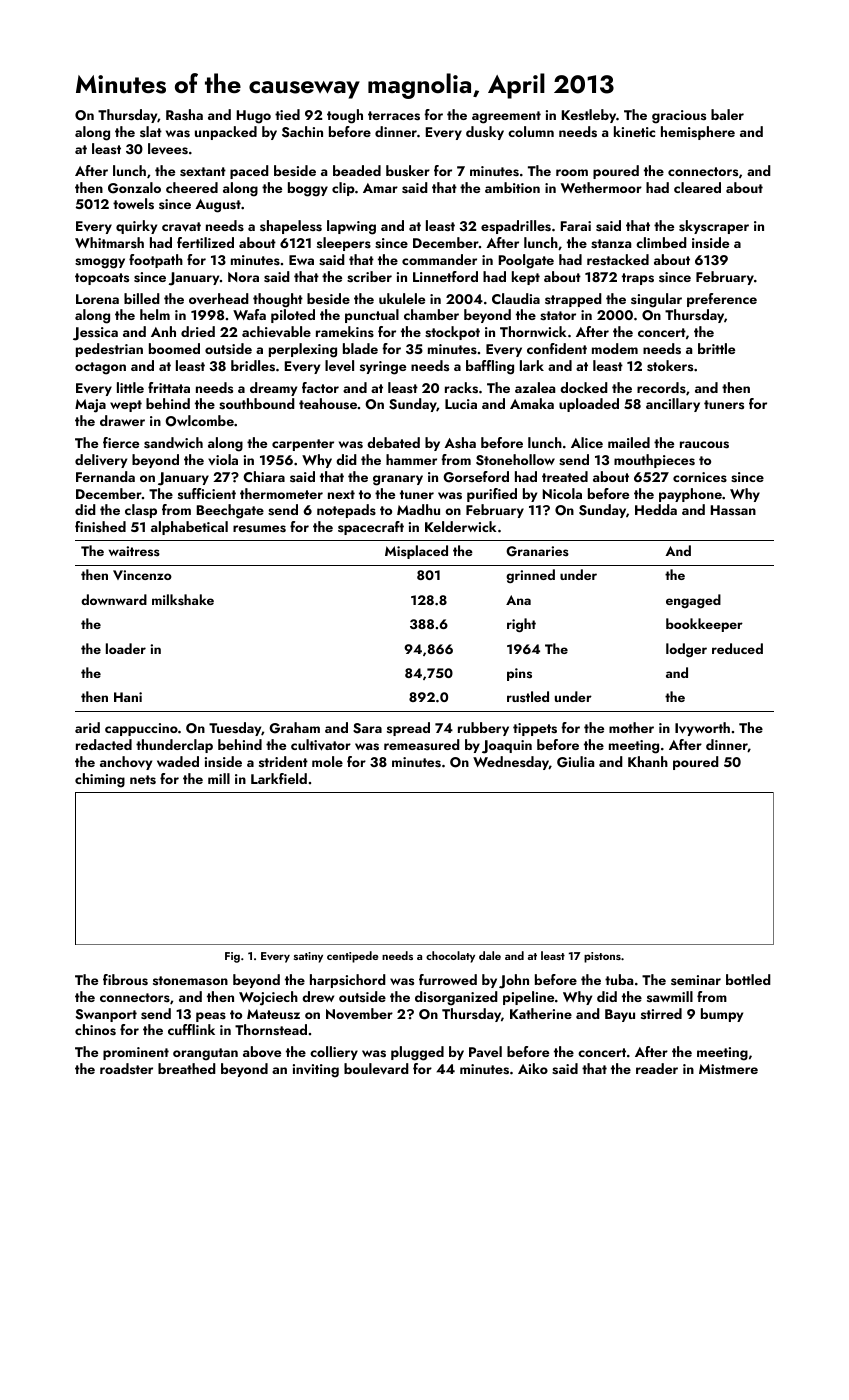  What do you see at coordinates (733, 510) in the screenshot?
I see `Hassan` at bounding box center [733, 510].
